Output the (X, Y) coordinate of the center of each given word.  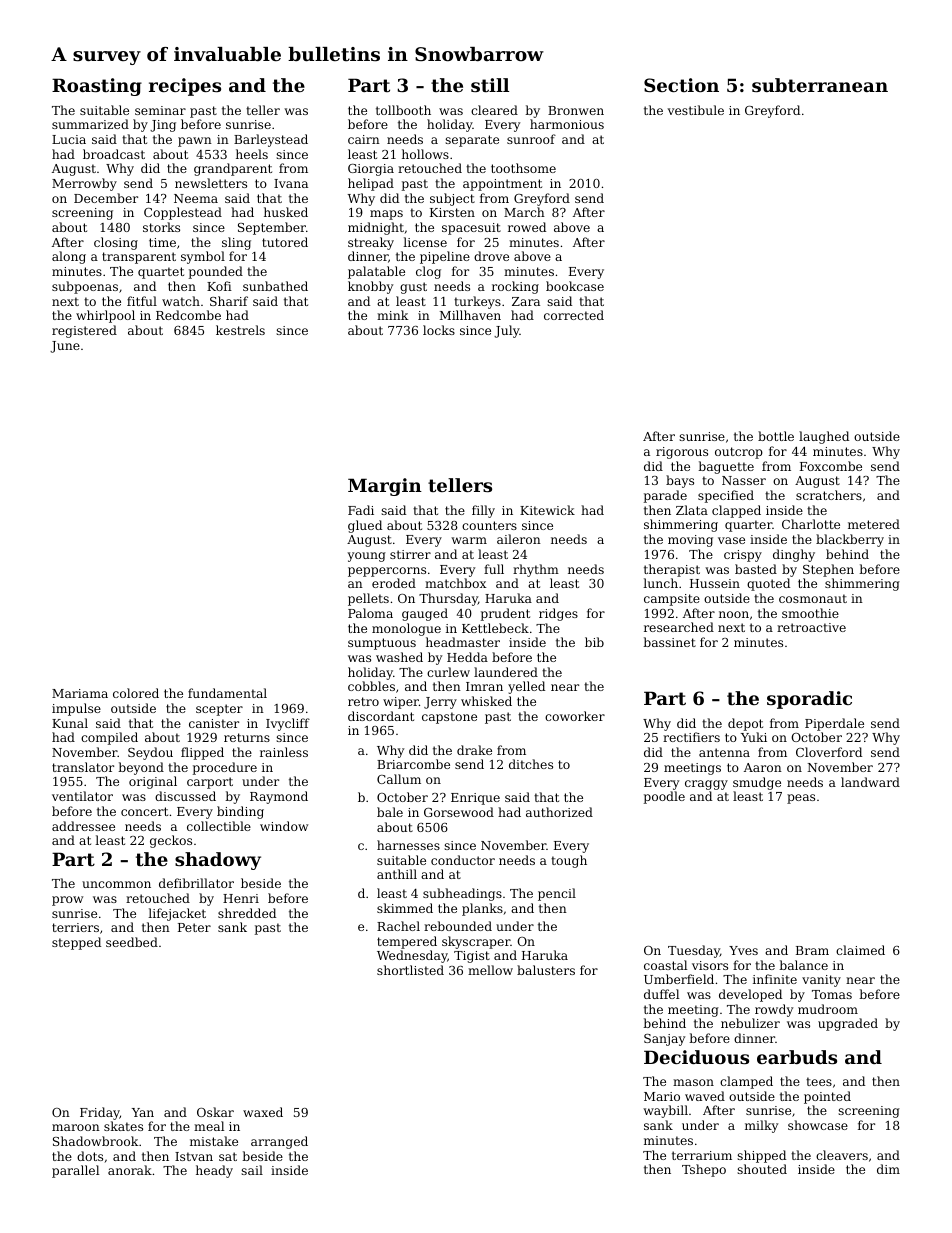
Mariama (80, 693)
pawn (195, 142)
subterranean (820, 85)
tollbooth (403, 110)
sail (252, 1170)
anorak (130, 1170)
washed (399, 657)
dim (888, 1169)
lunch (660, 583)
